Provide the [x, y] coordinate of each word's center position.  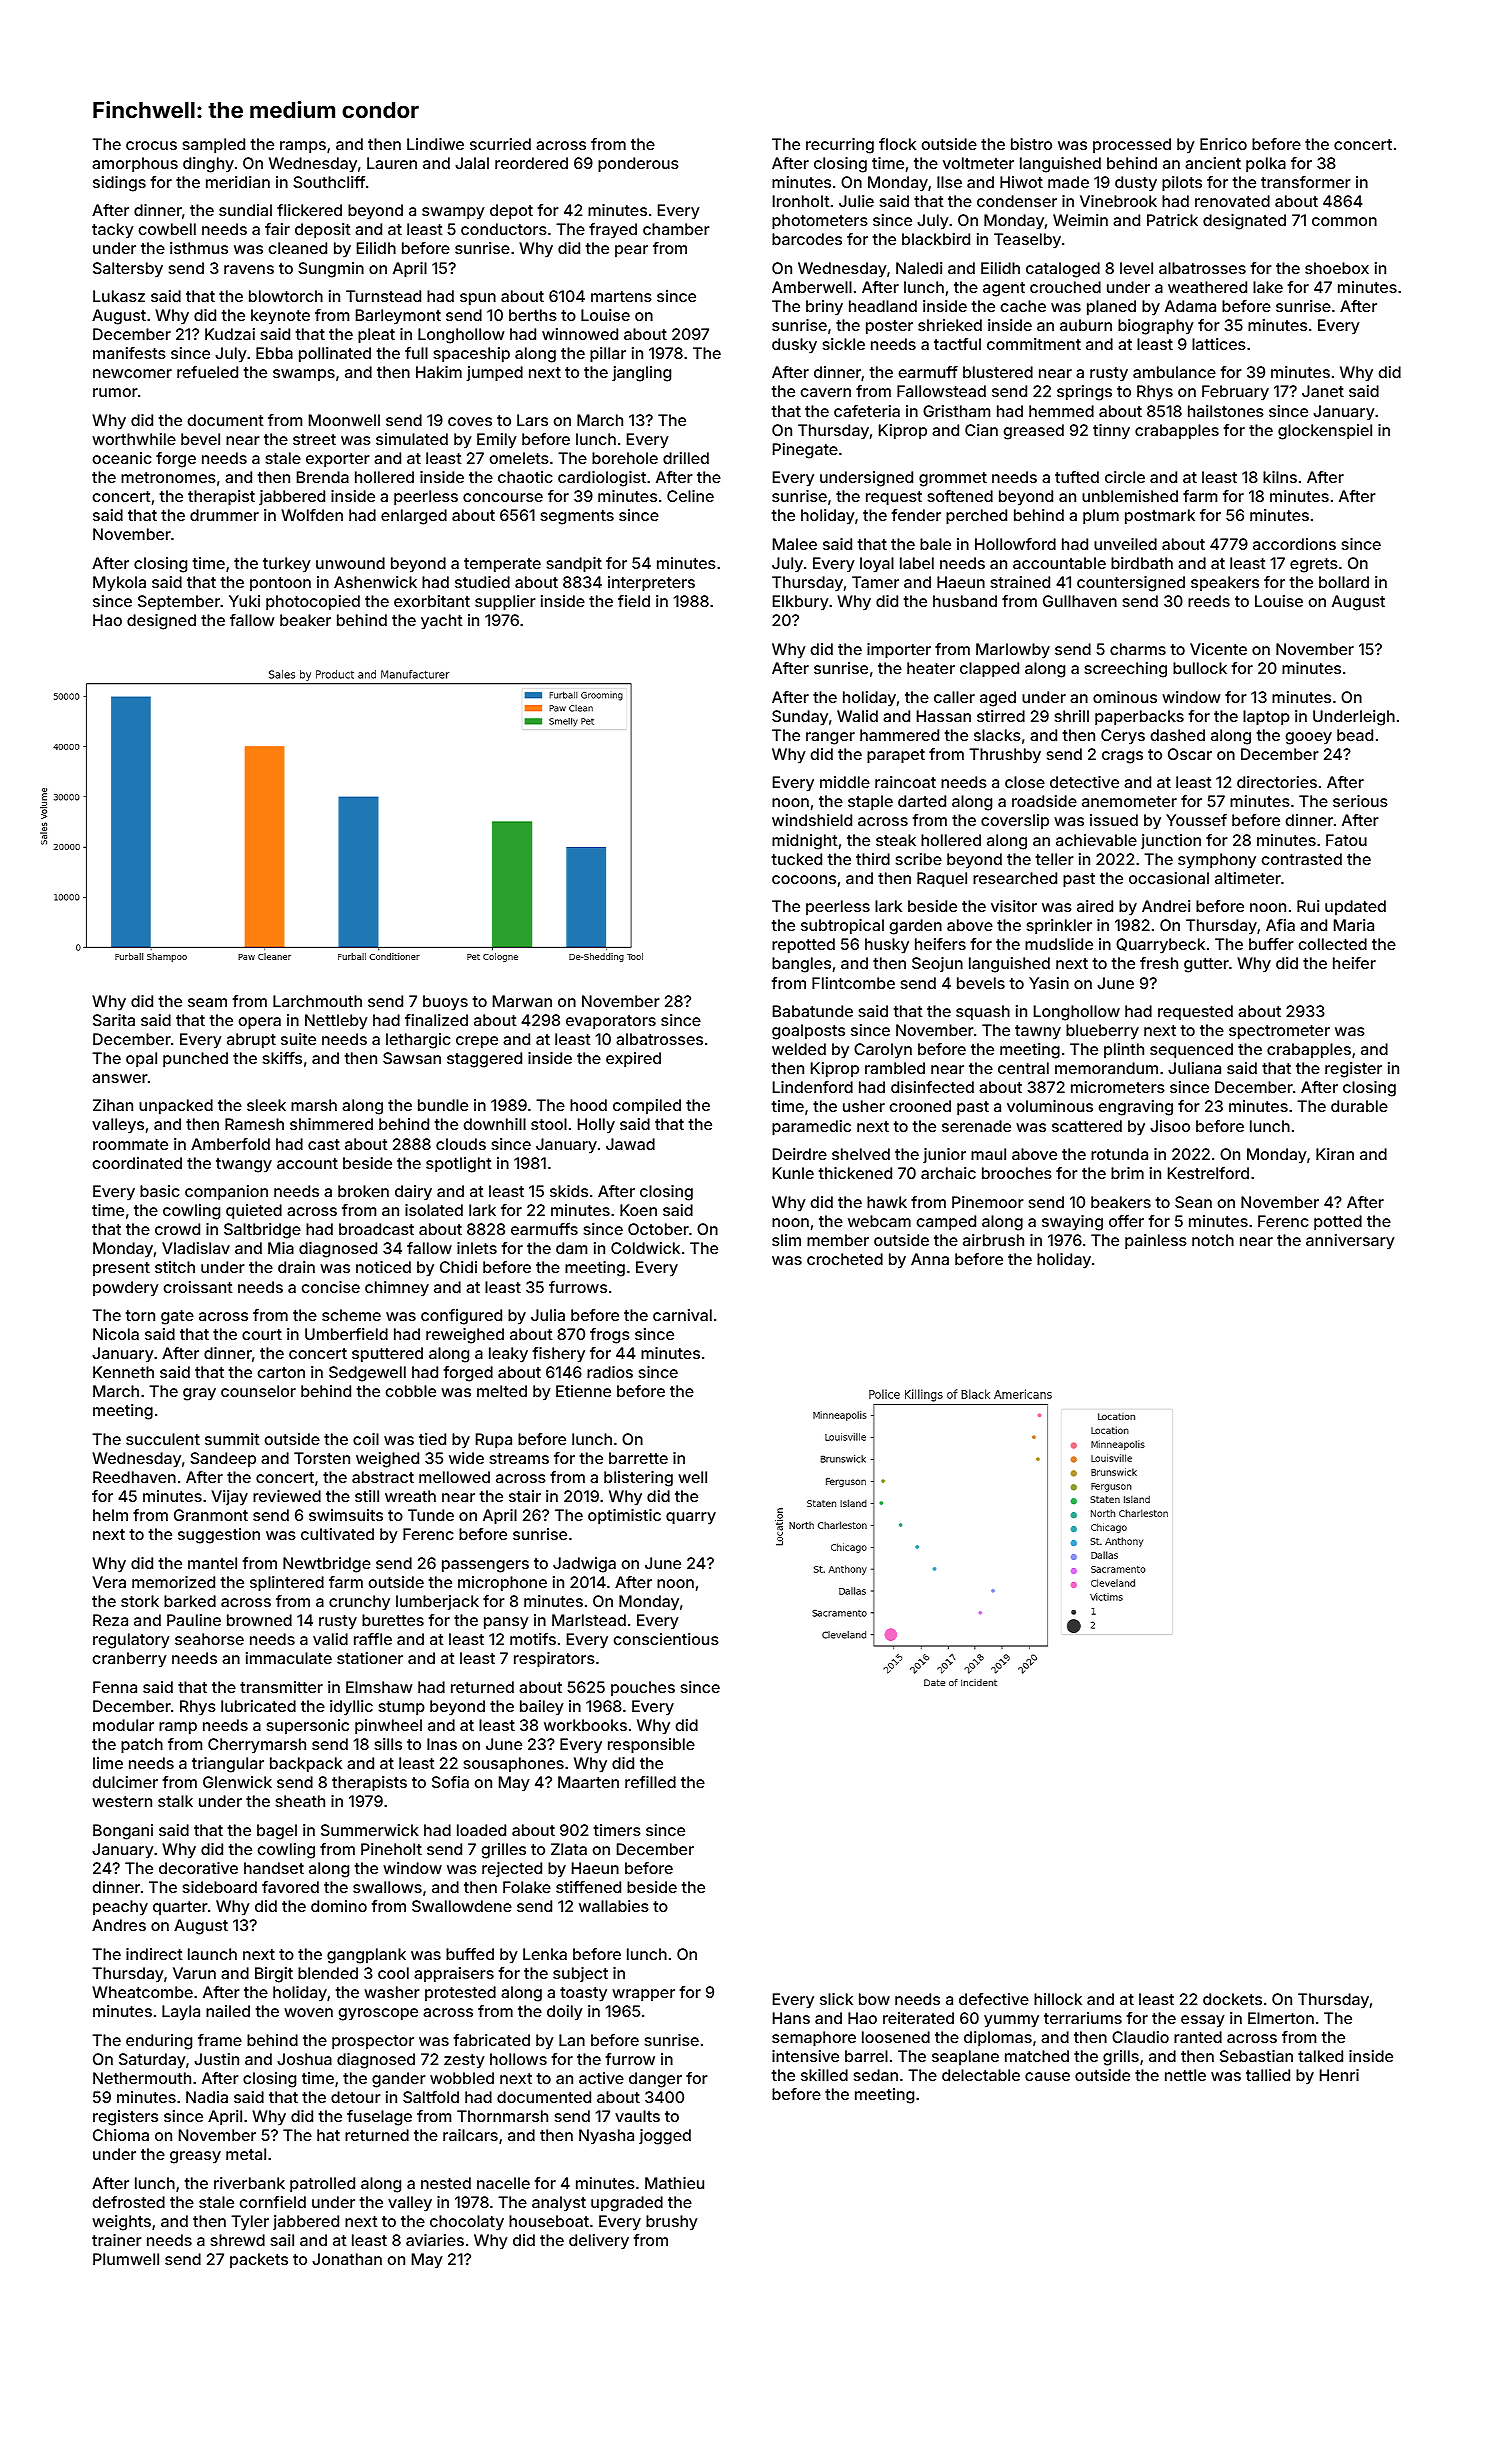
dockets [1232, 1999]
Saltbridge [262, 1231]
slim [786, 1240]
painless [1156, 1242]
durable [1359, 1106]
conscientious [666, 1639]
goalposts [808, 1032]
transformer [1306, 182]
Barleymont [398, 317]
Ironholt [801, 201]
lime [108, 1763]
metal [246, 2154]
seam [207, 1002]
